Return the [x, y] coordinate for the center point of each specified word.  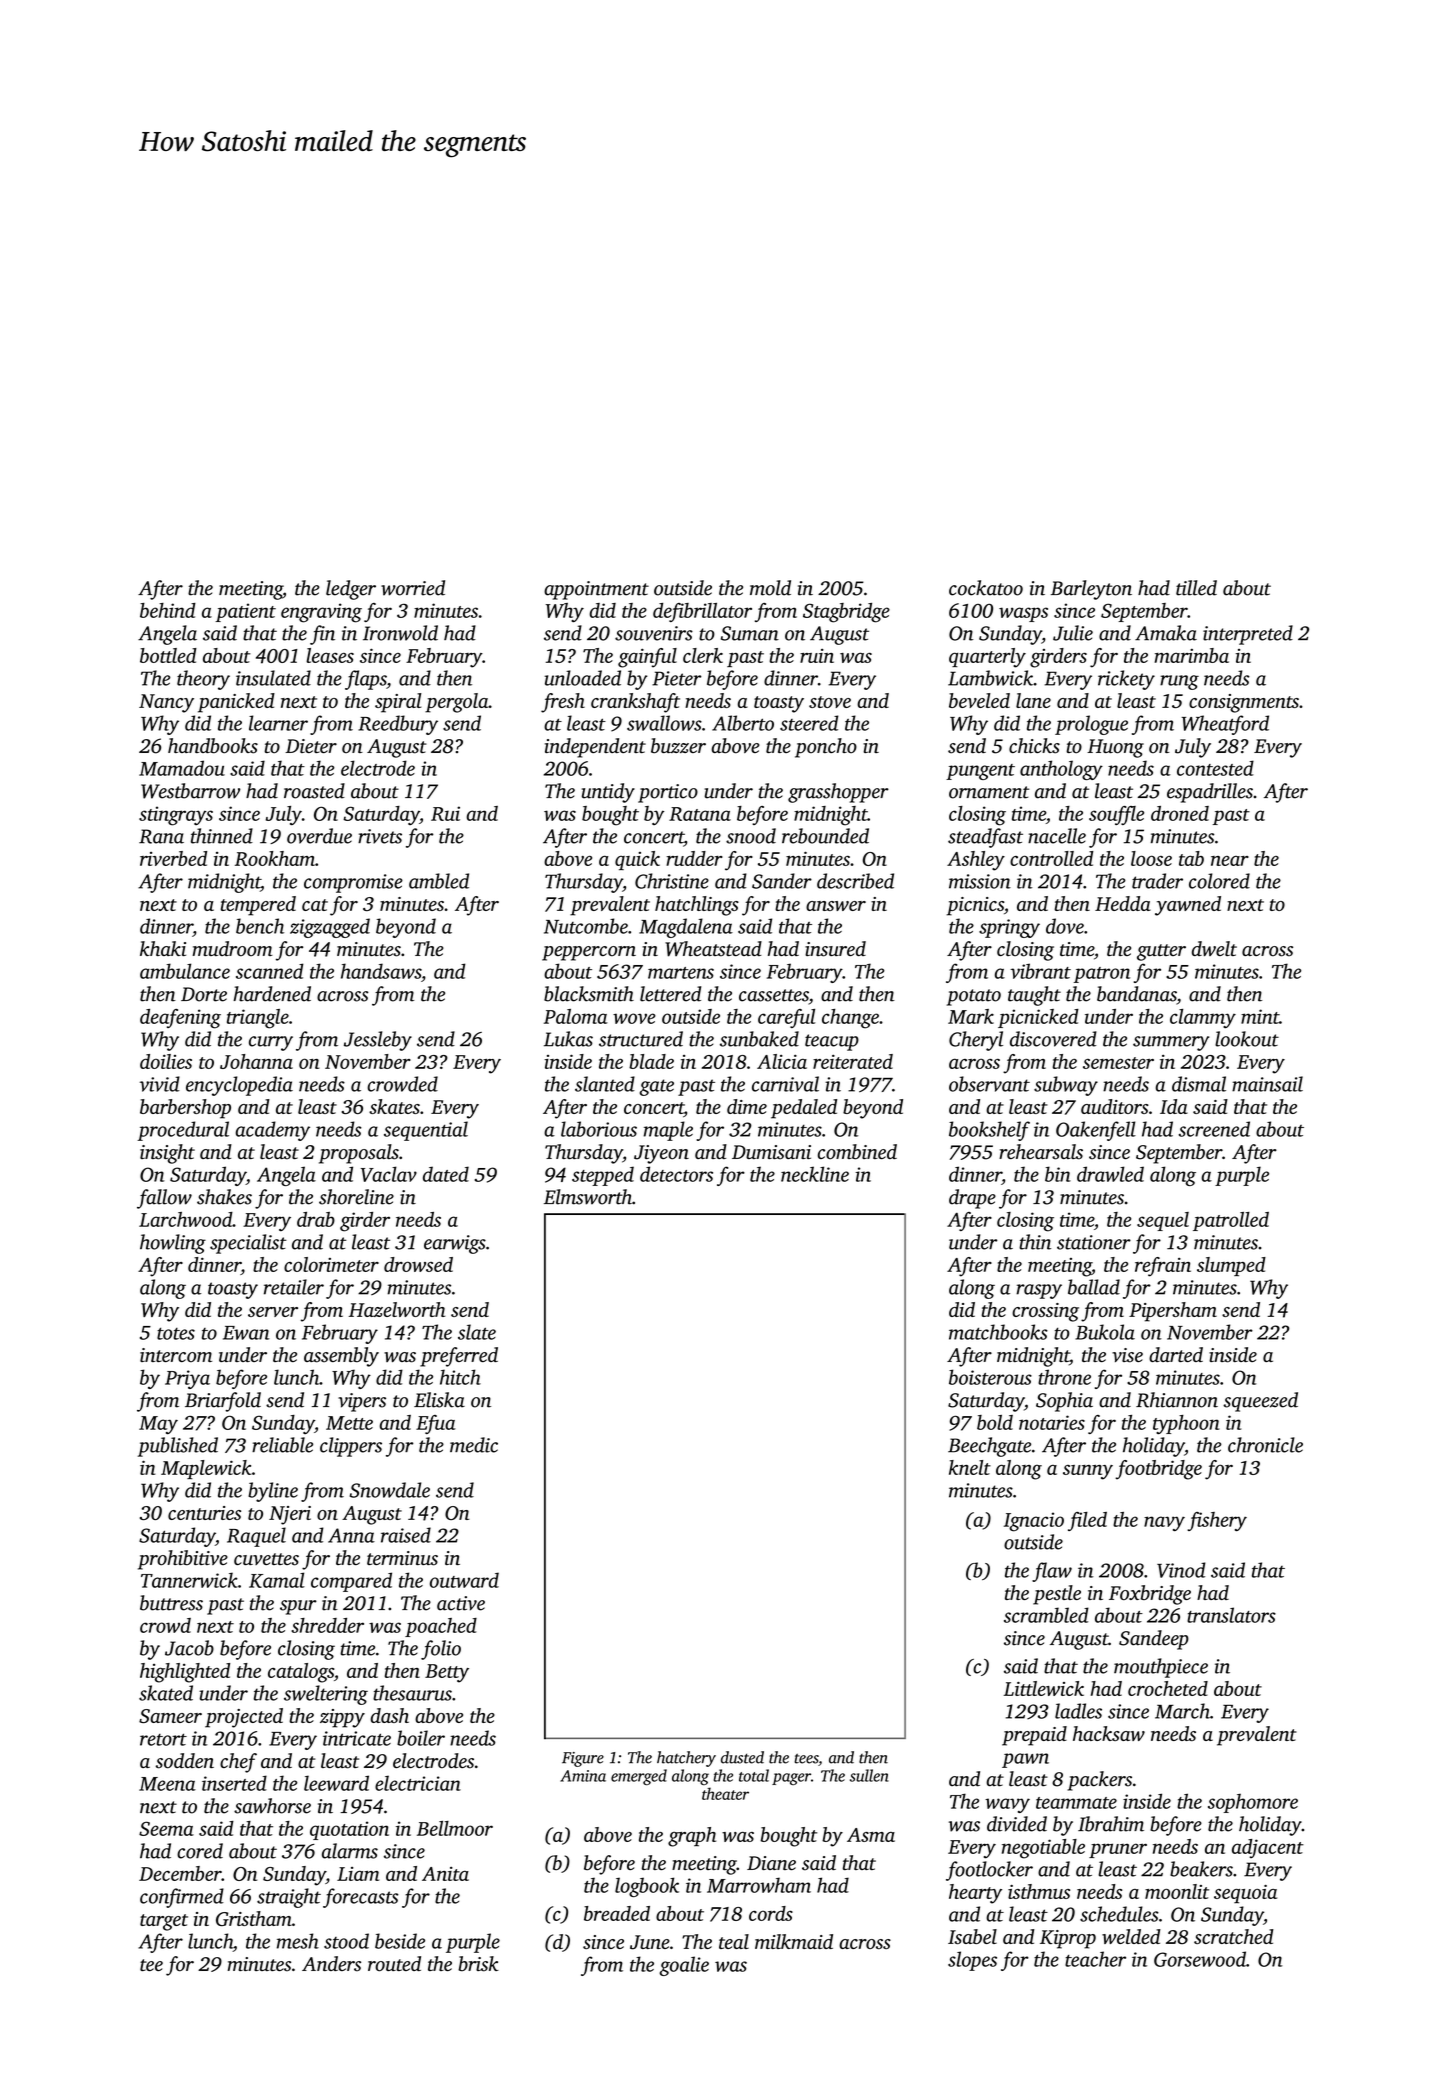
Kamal [277, 1580]
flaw [1052, 1572]
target [164, 1922]
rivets [380, 836]
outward [464, 1580]
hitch [460, 1377]
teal [734, 1941]
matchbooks [998, 1332]
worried [413, 588]
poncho [826, 748]
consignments [1244, 703]
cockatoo [986, 588]
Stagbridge [846, 613]
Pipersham [1173, 1312]
